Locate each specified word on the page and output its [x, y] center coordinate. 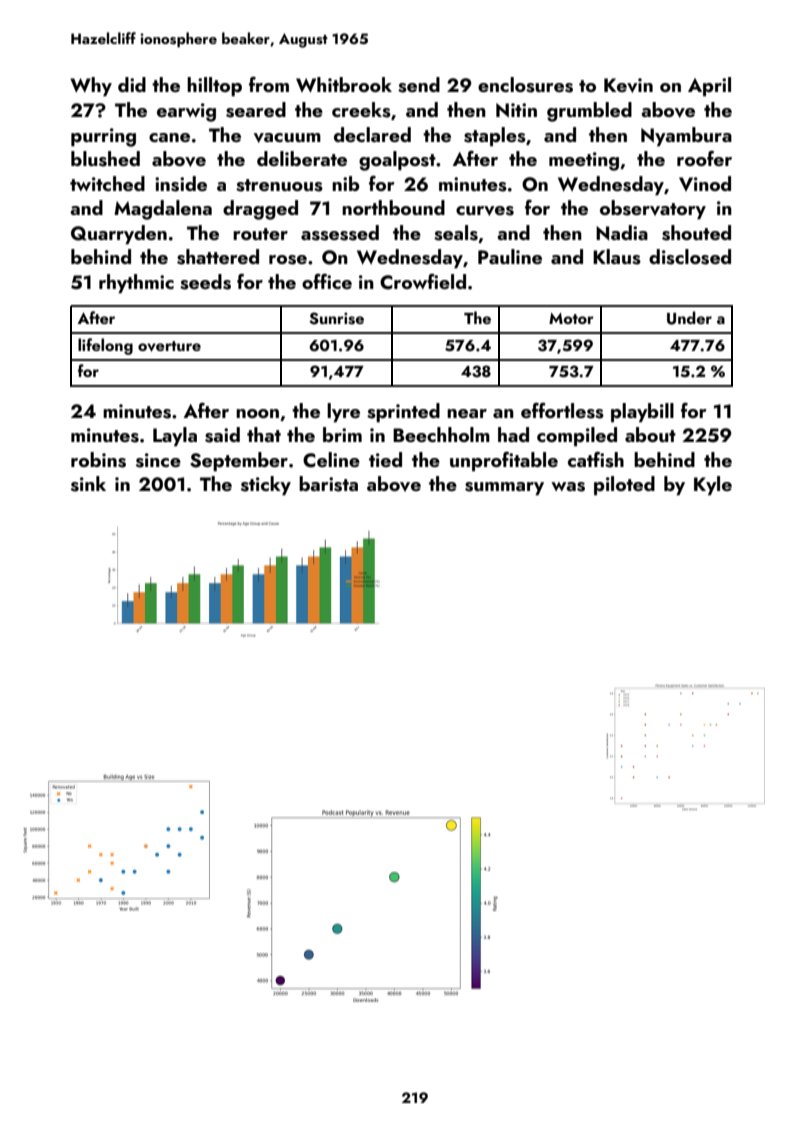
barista [328, 484]
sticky [266, 485]
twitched [107, 183]
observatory [653, 209]
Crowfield [423, 282]
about [650, 434]
